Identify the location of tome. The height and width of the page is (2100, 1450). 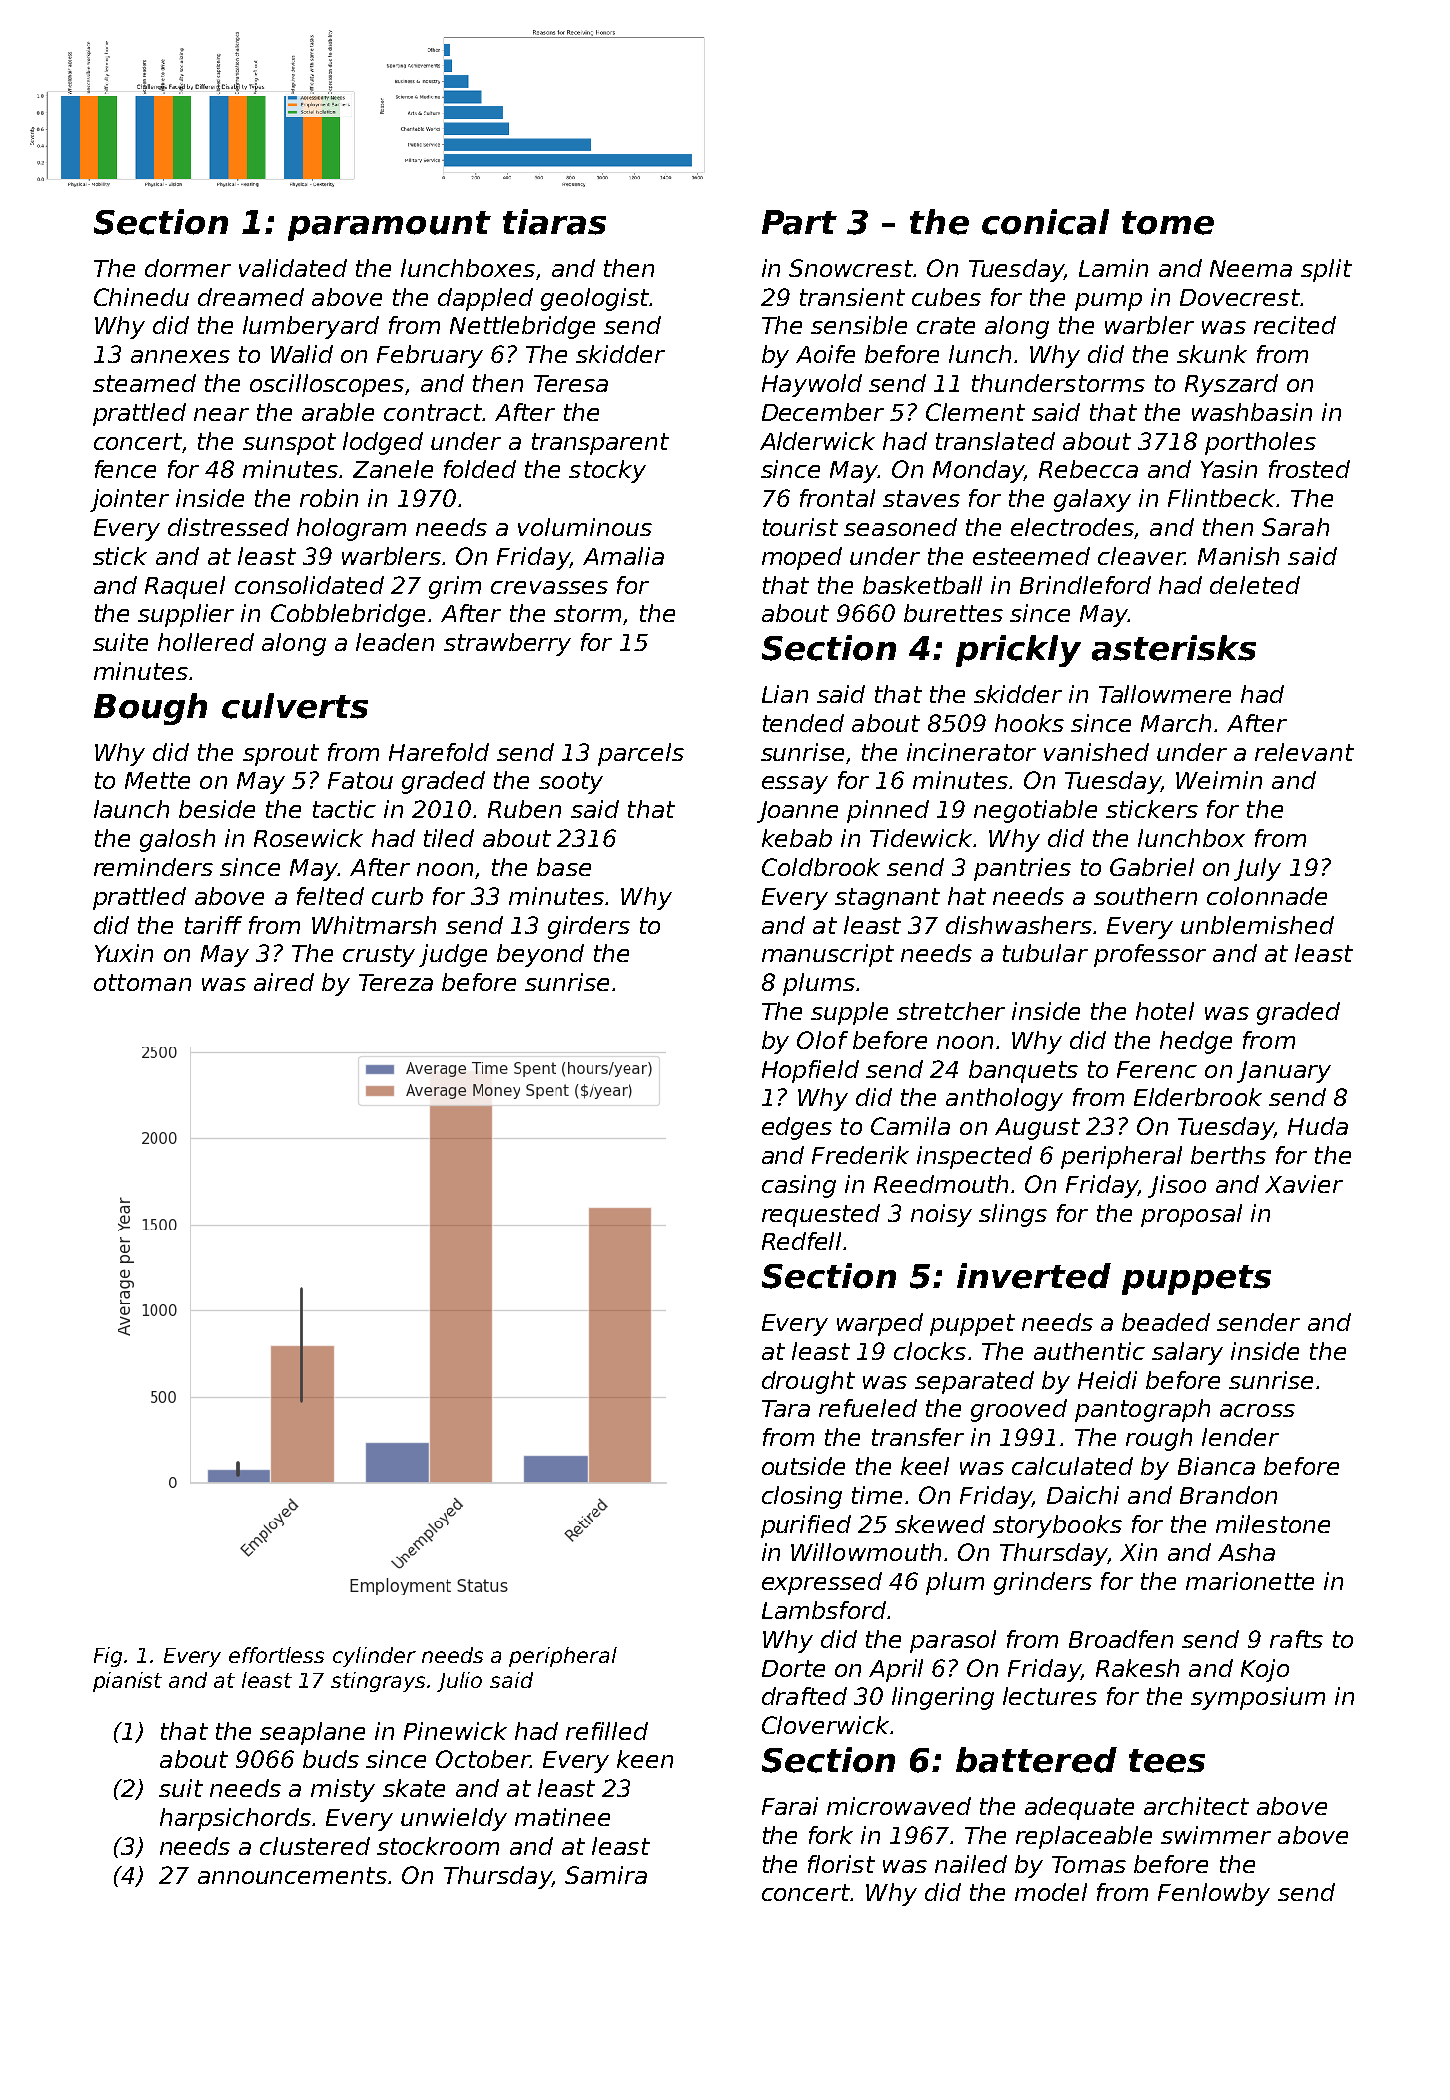
(1168, 223).
